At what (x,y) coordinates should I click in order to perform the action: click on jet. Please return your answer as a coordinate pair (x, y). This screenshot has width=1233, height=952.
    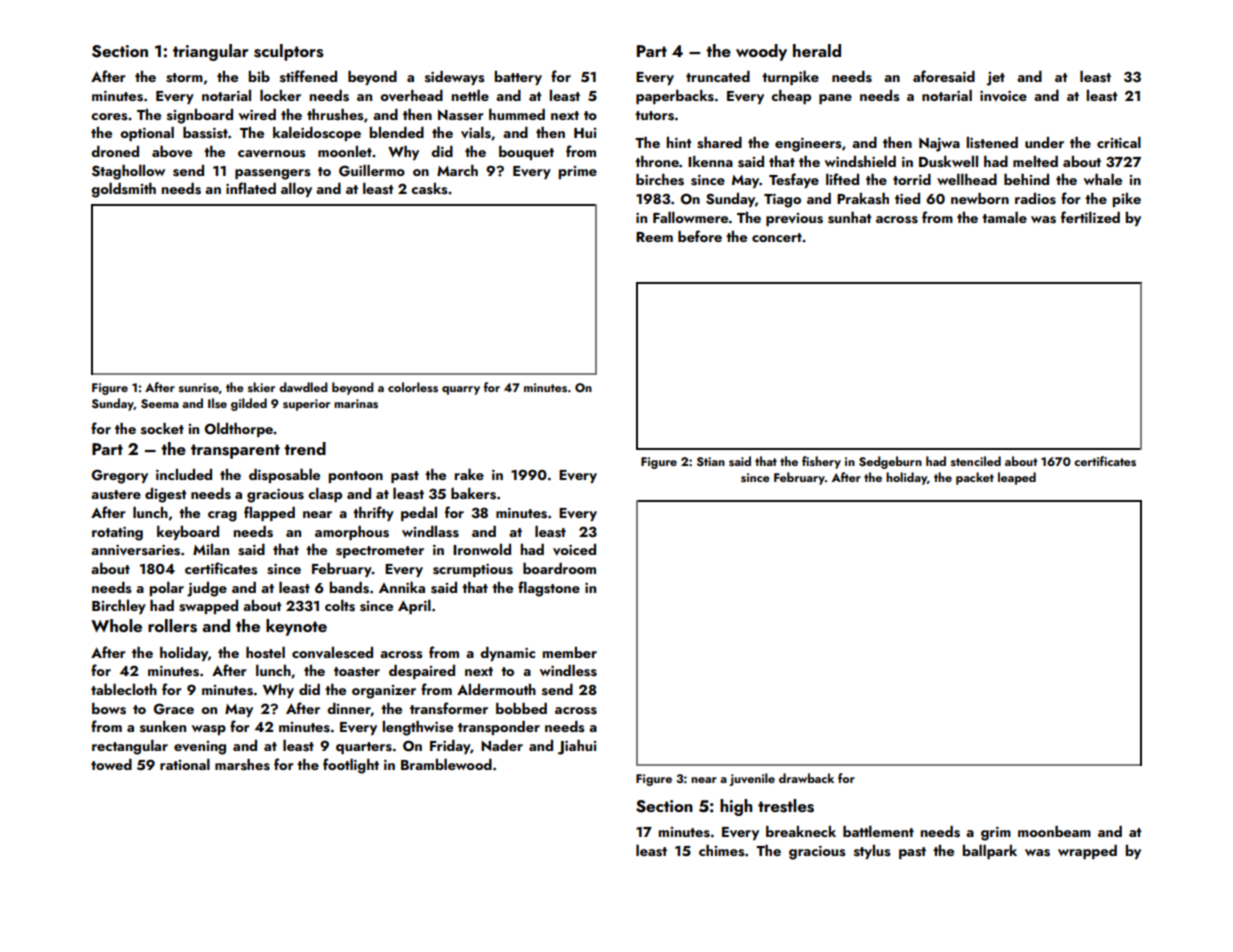
    Looking at the image, I should click on (995, 79).
